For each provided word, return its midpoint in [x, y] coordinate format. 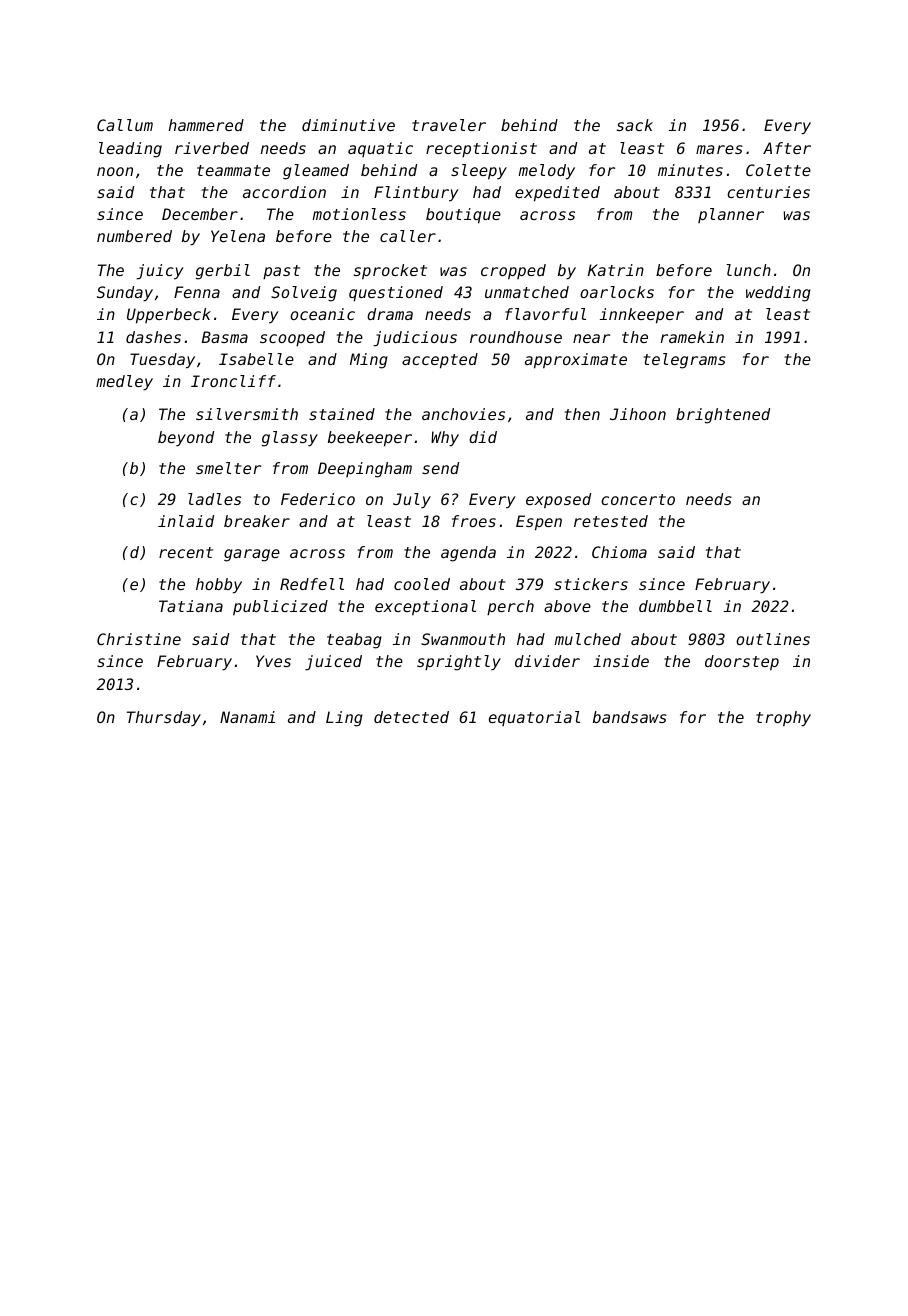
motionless [359, 214]
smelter [228, 468]
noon [115, 171]
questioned [396, 294]
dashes [153, 337]
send [440, 468]
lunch [748, 270]
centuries [768, 192]
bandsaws [630, 717]
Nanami [247, 717]
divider [547, 661]
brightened [723, 416]
